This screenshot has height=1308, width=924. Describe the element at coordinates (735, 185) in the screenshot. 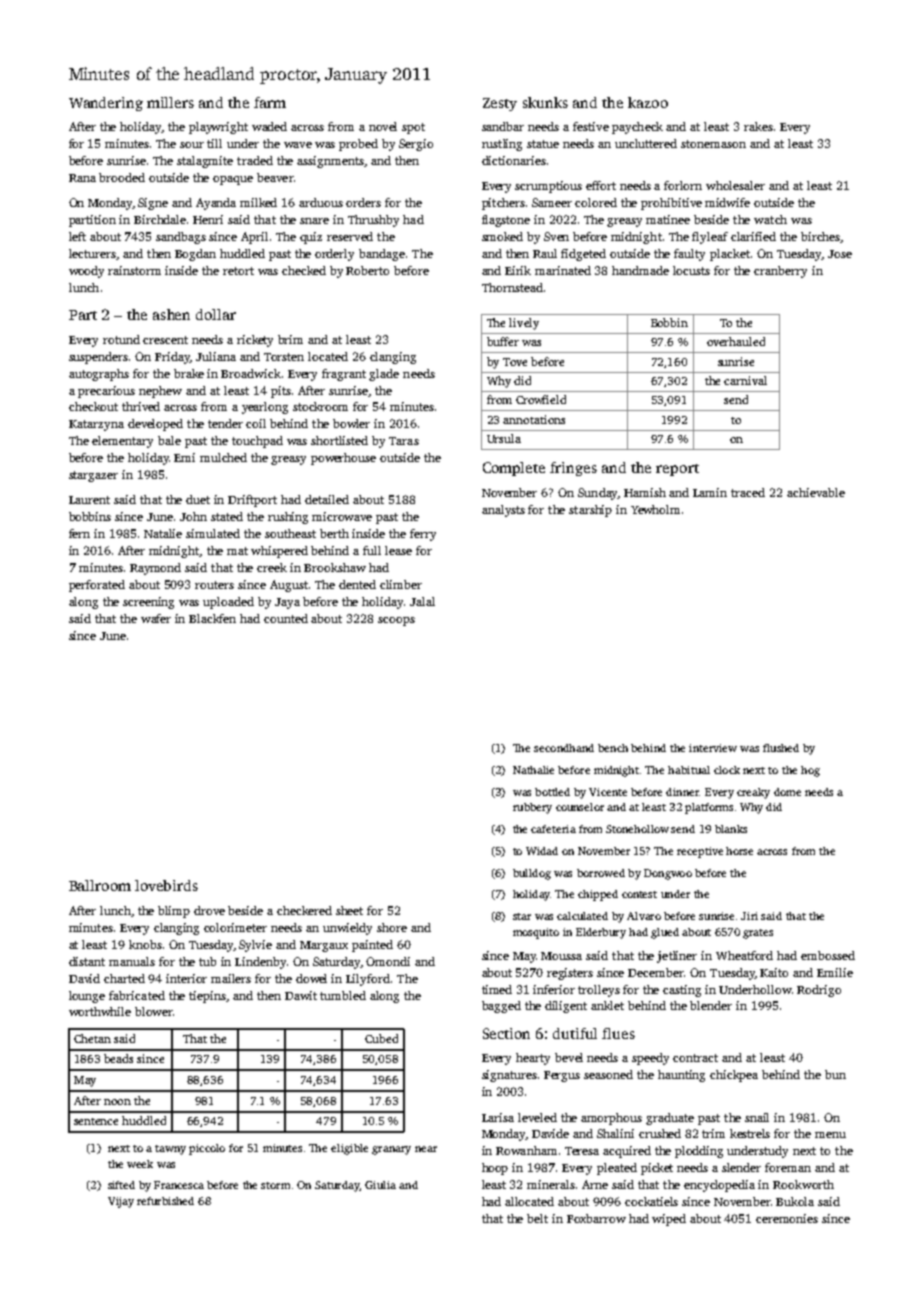

I see `wholesaler` at that location.
